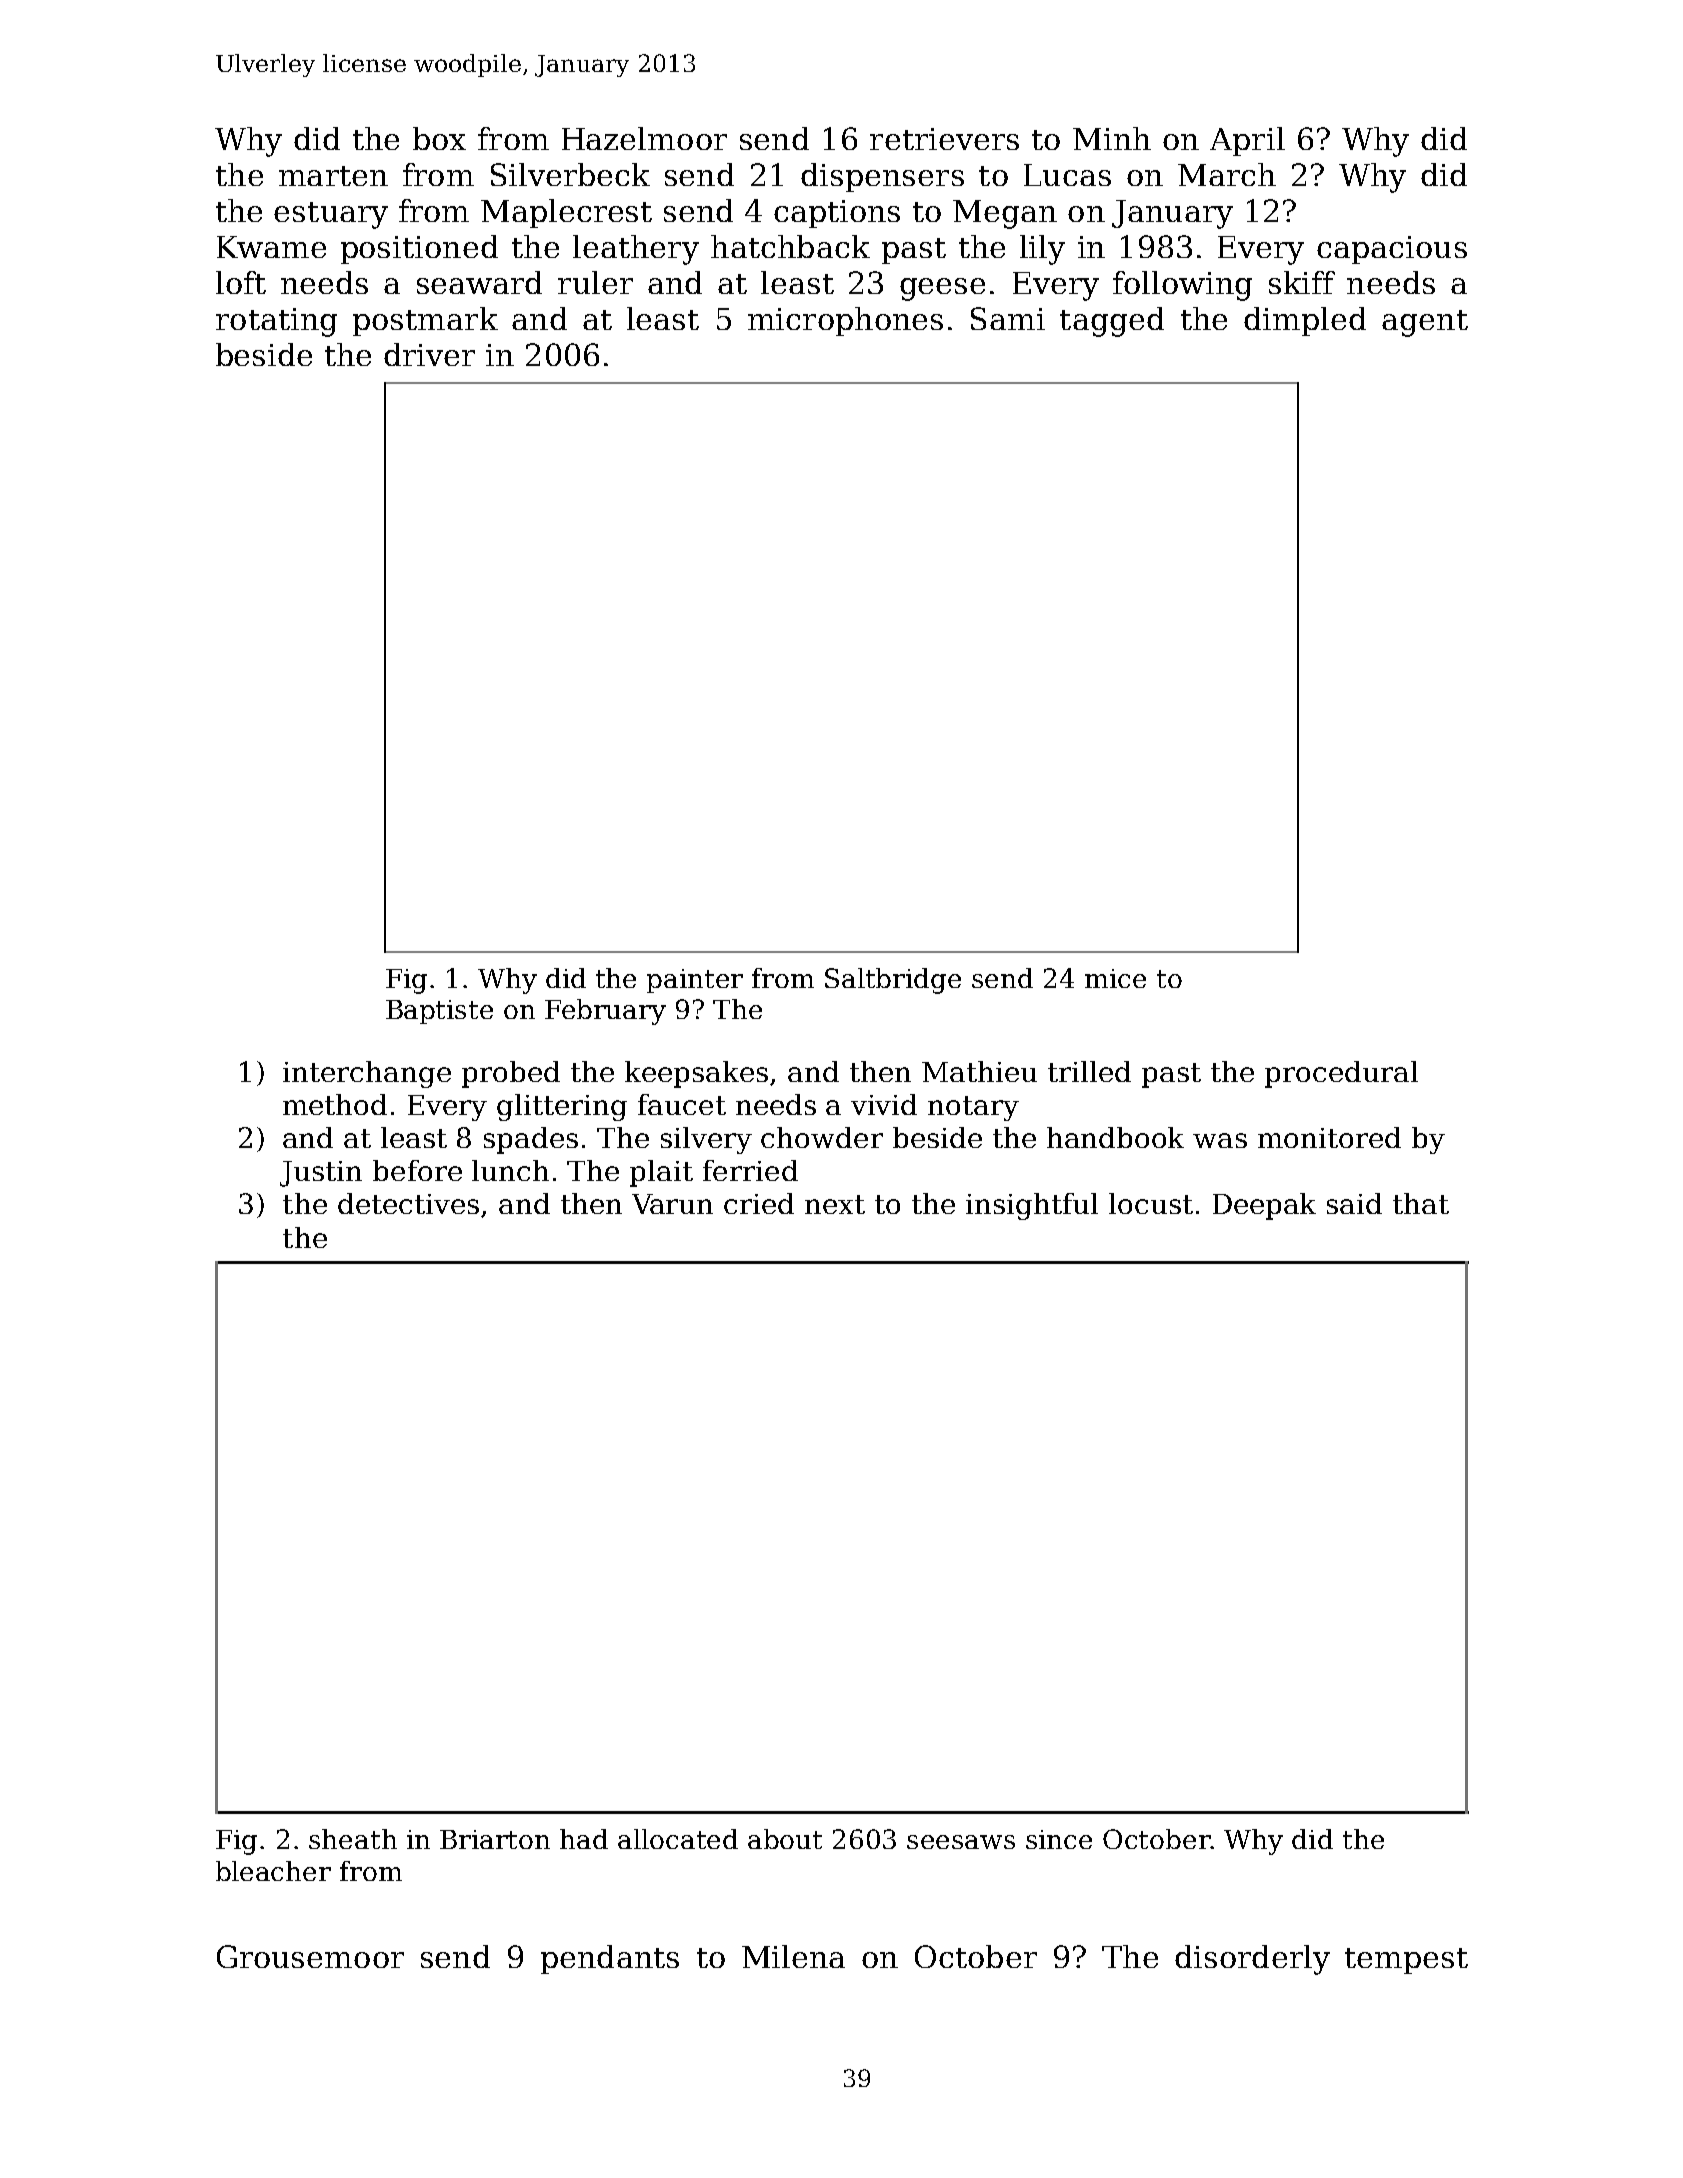 This page has height=2178, width=1683. I want to click on lunch, so click(510, 1170).
